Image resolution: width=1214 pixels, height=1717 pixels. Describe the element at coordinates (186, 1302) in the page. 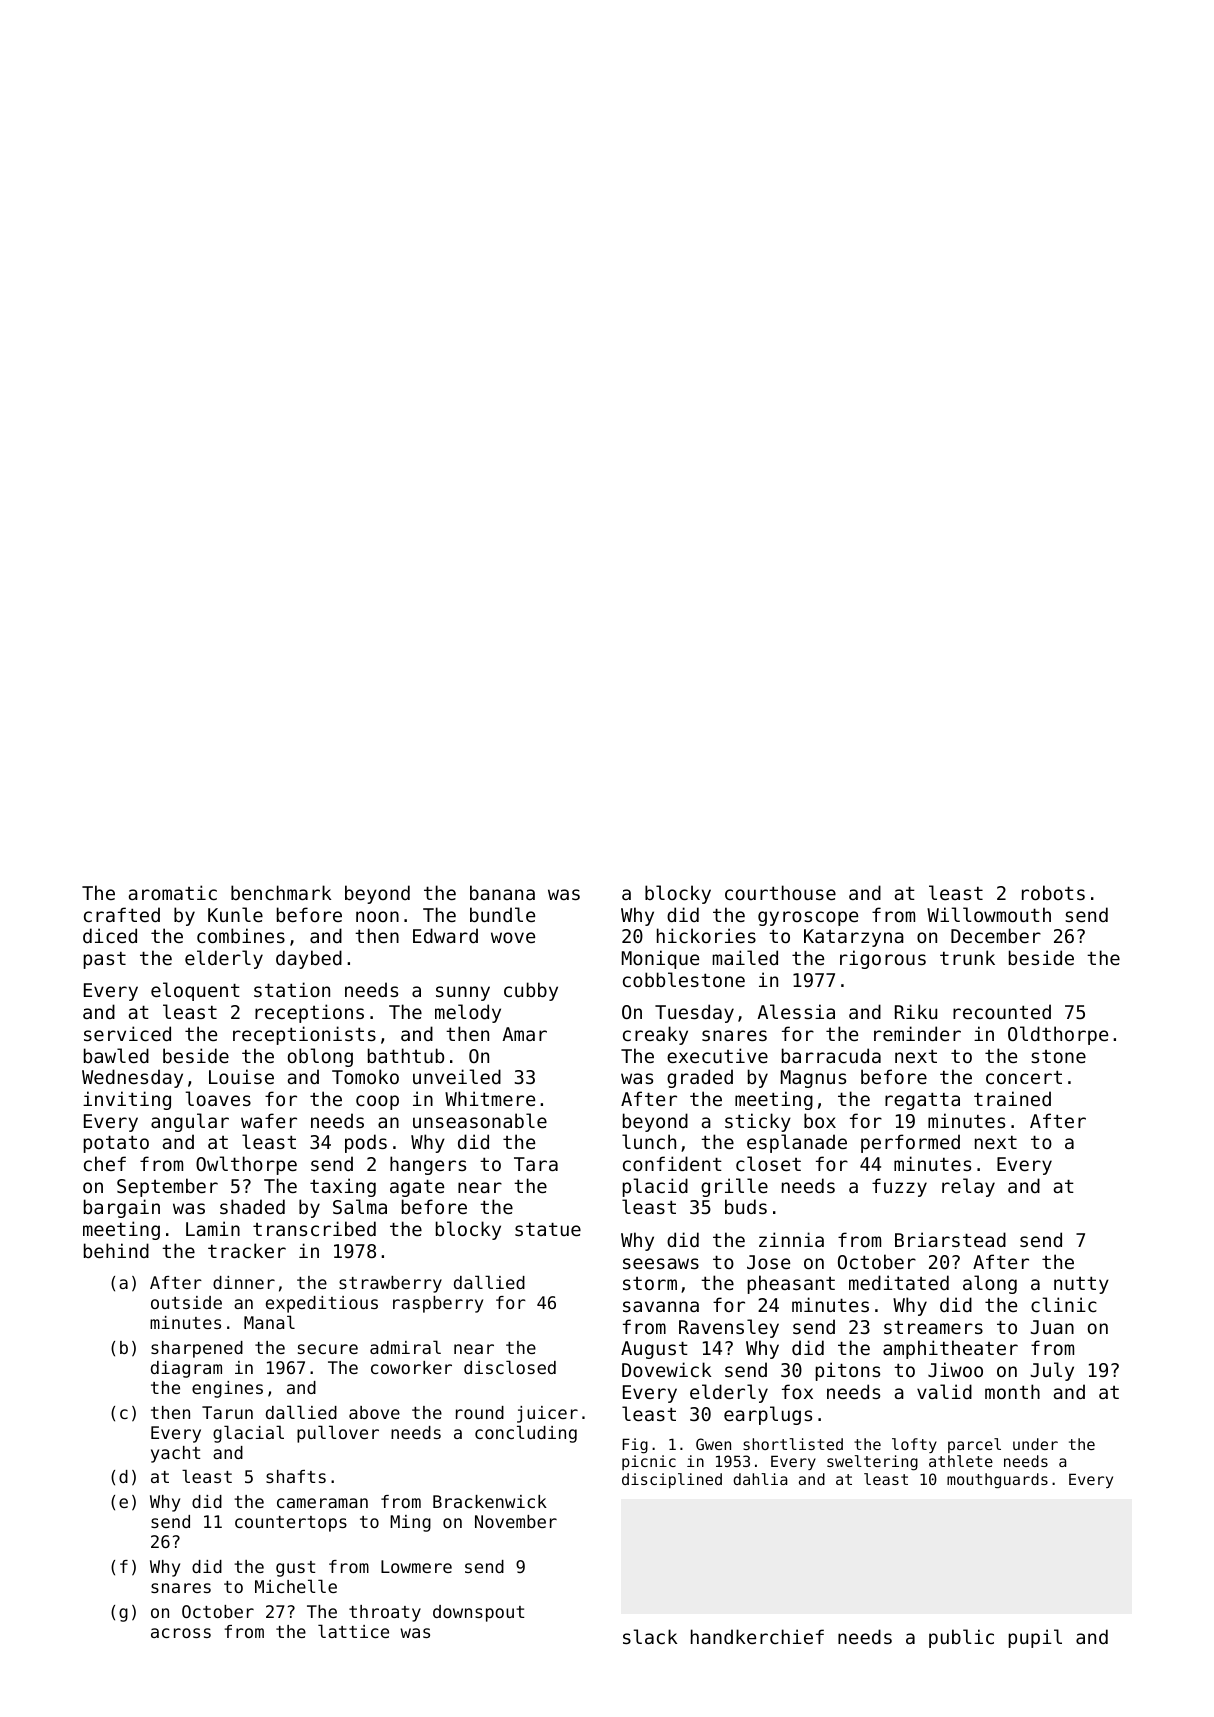

I see `outside` at that location.
